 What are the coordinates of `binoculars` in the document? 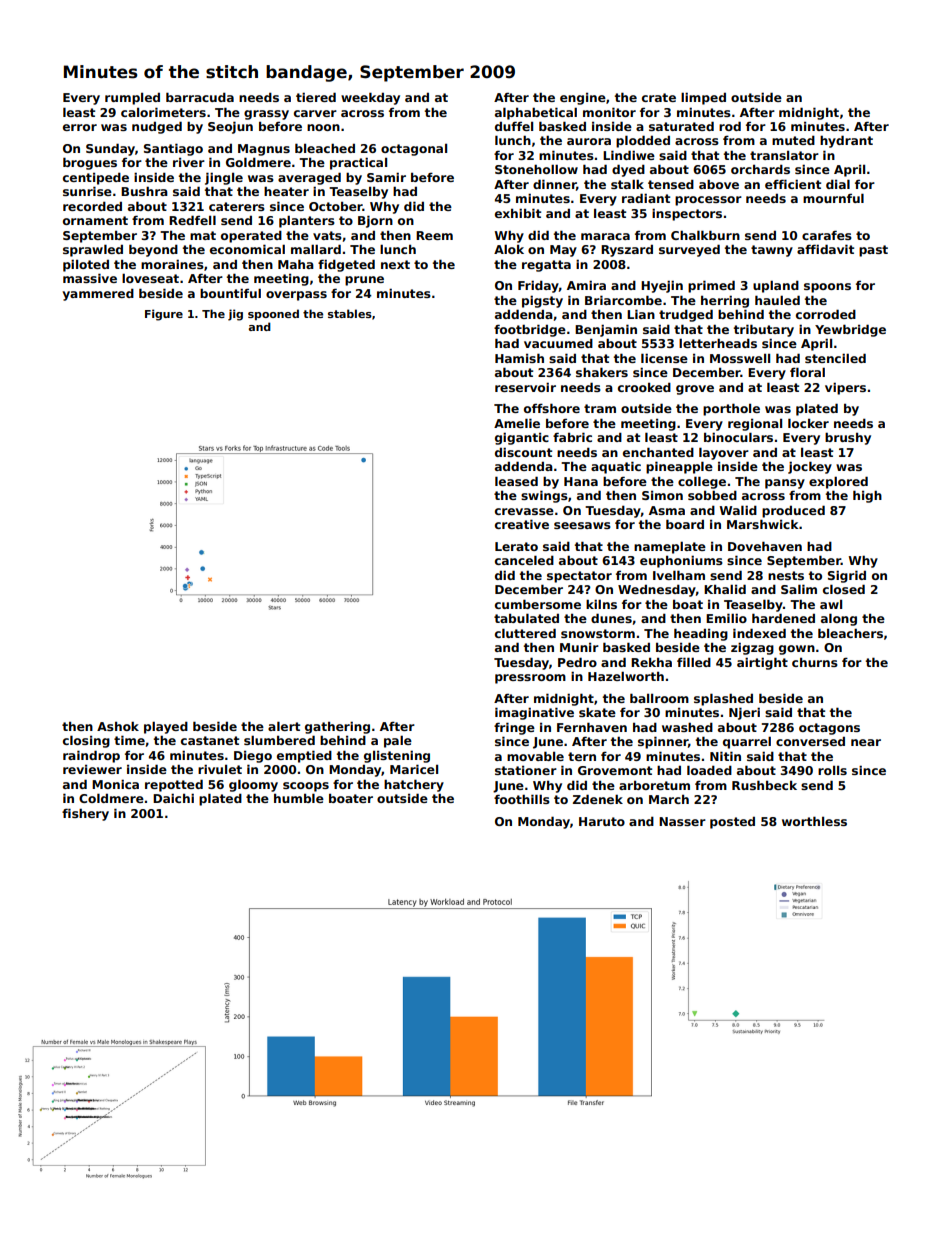 It's located at (738, 437).
